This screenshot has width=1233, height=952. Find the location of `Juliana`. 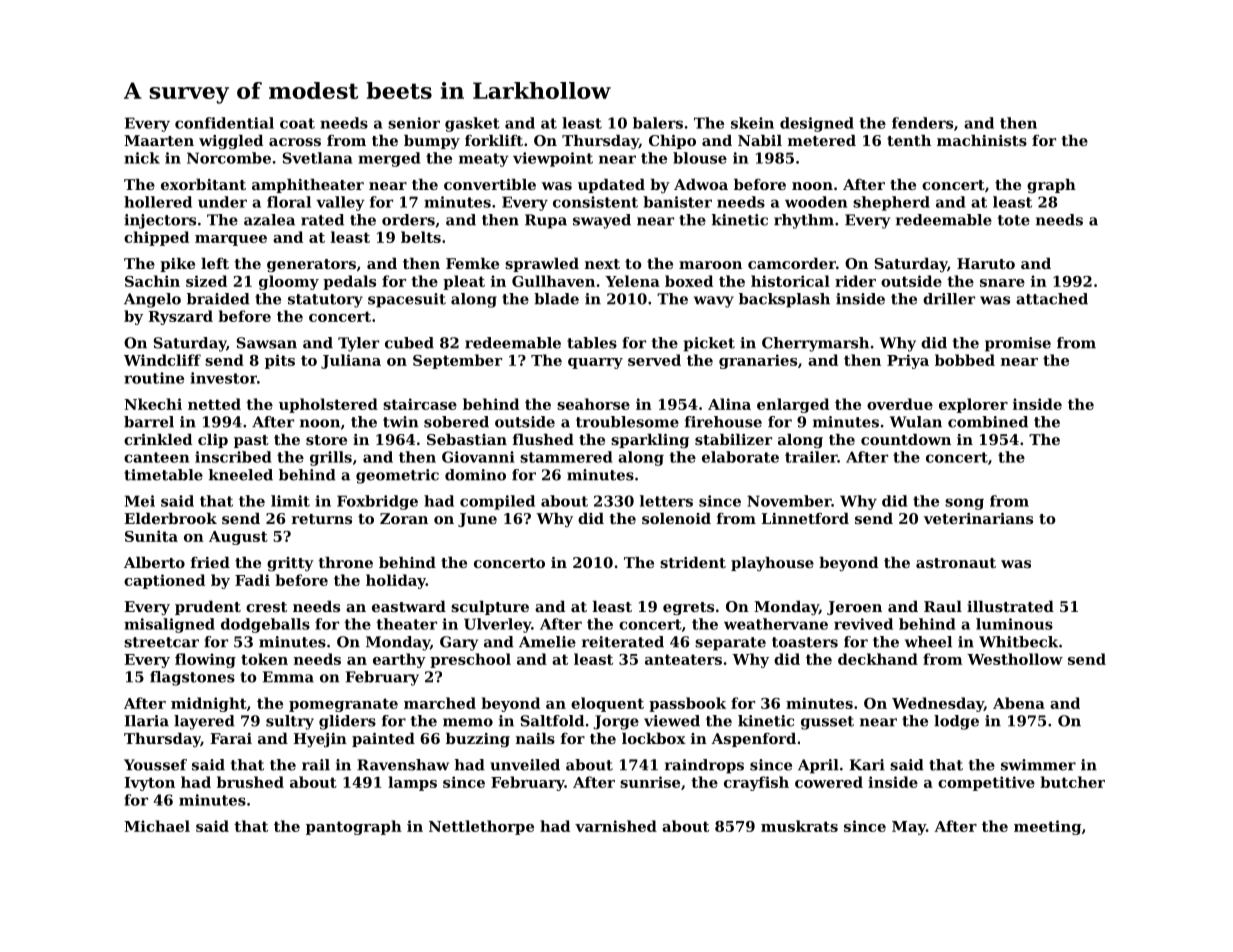

Juliana is located at coordinates (351, 361).
